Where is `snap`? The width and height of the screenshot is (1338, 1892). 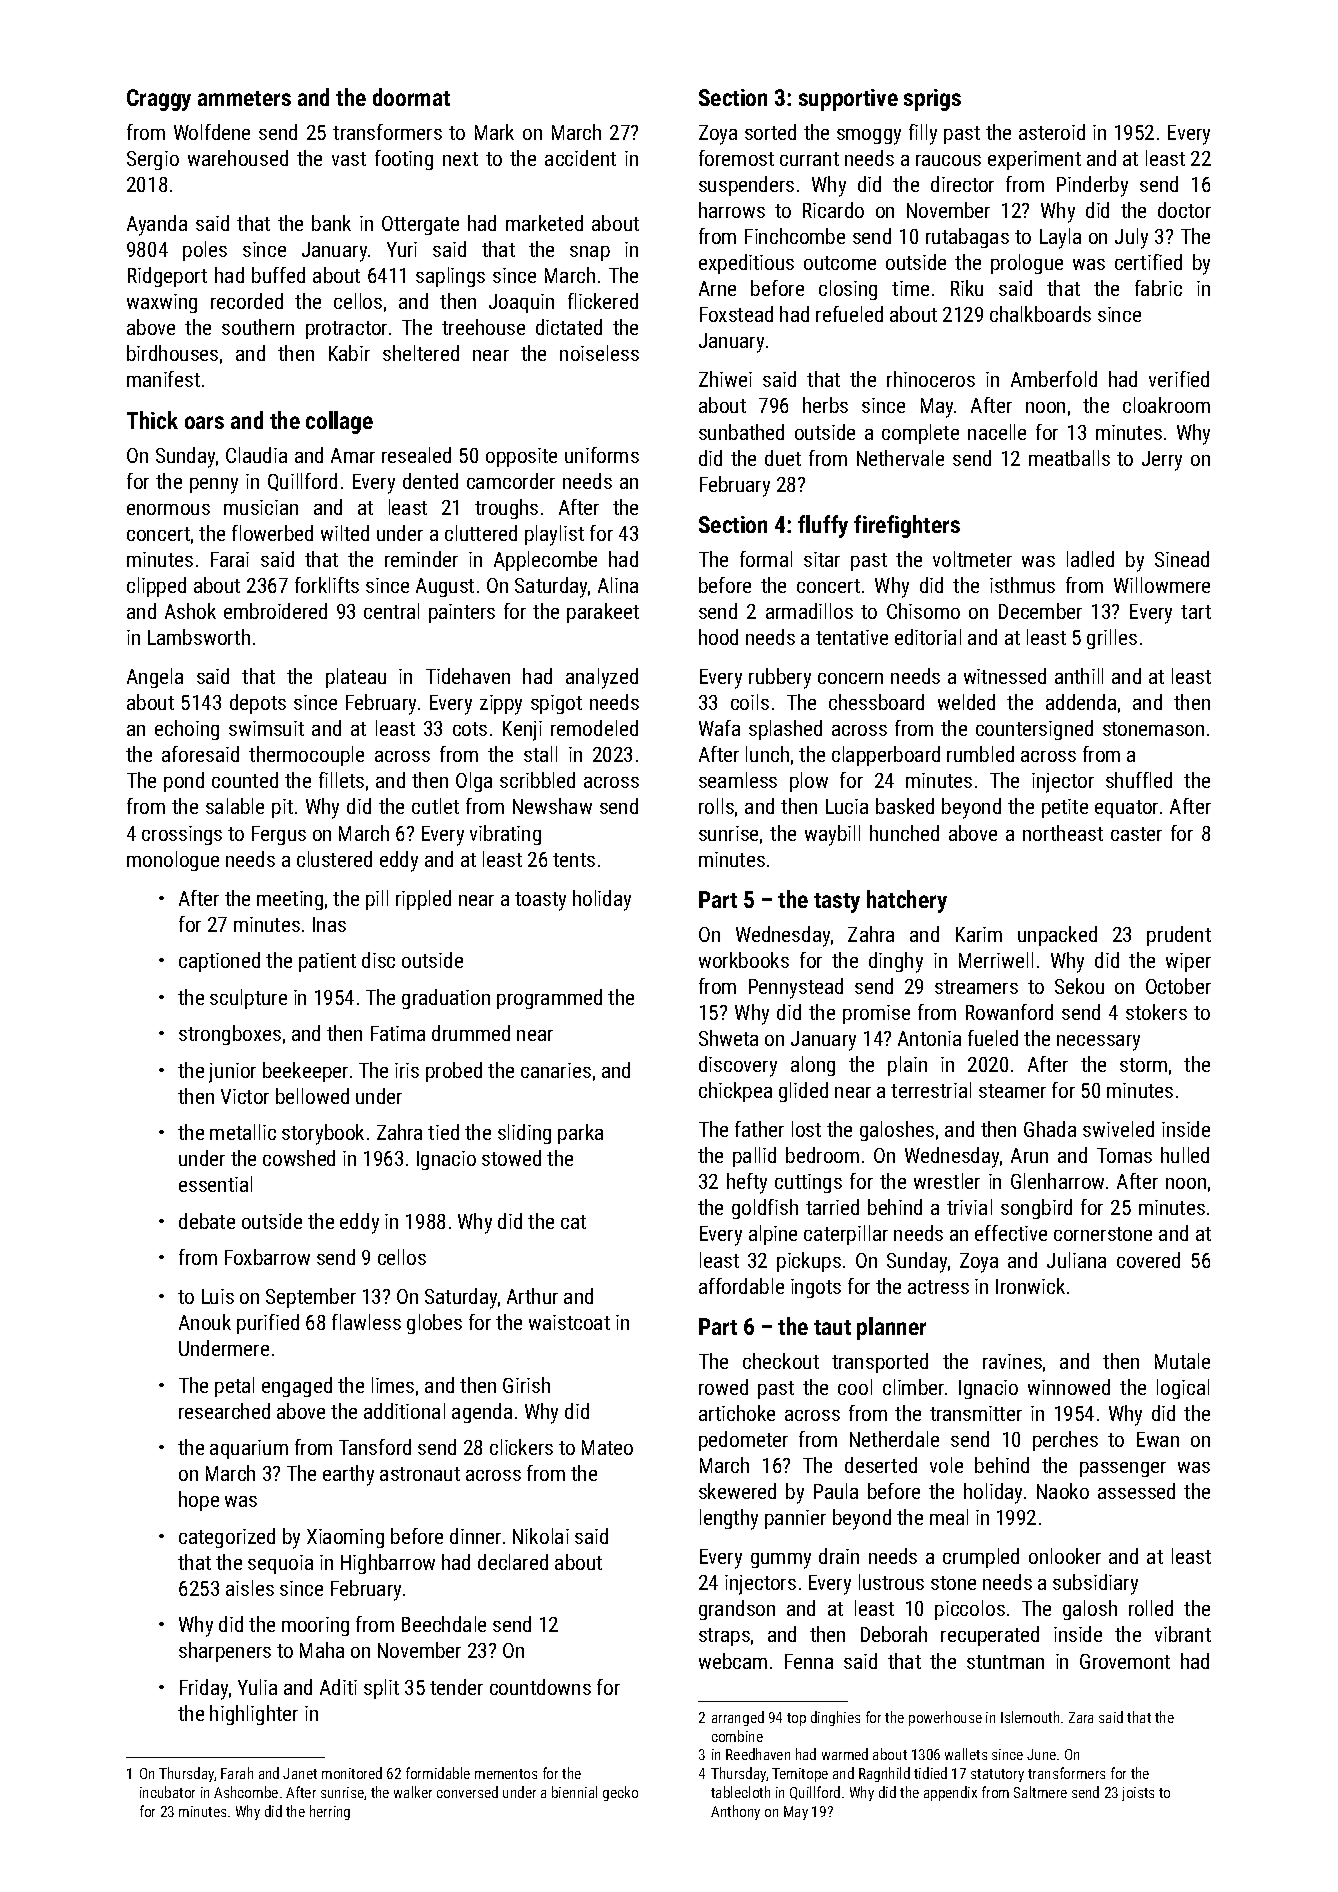
snap is located at coordinates (590, 253).
